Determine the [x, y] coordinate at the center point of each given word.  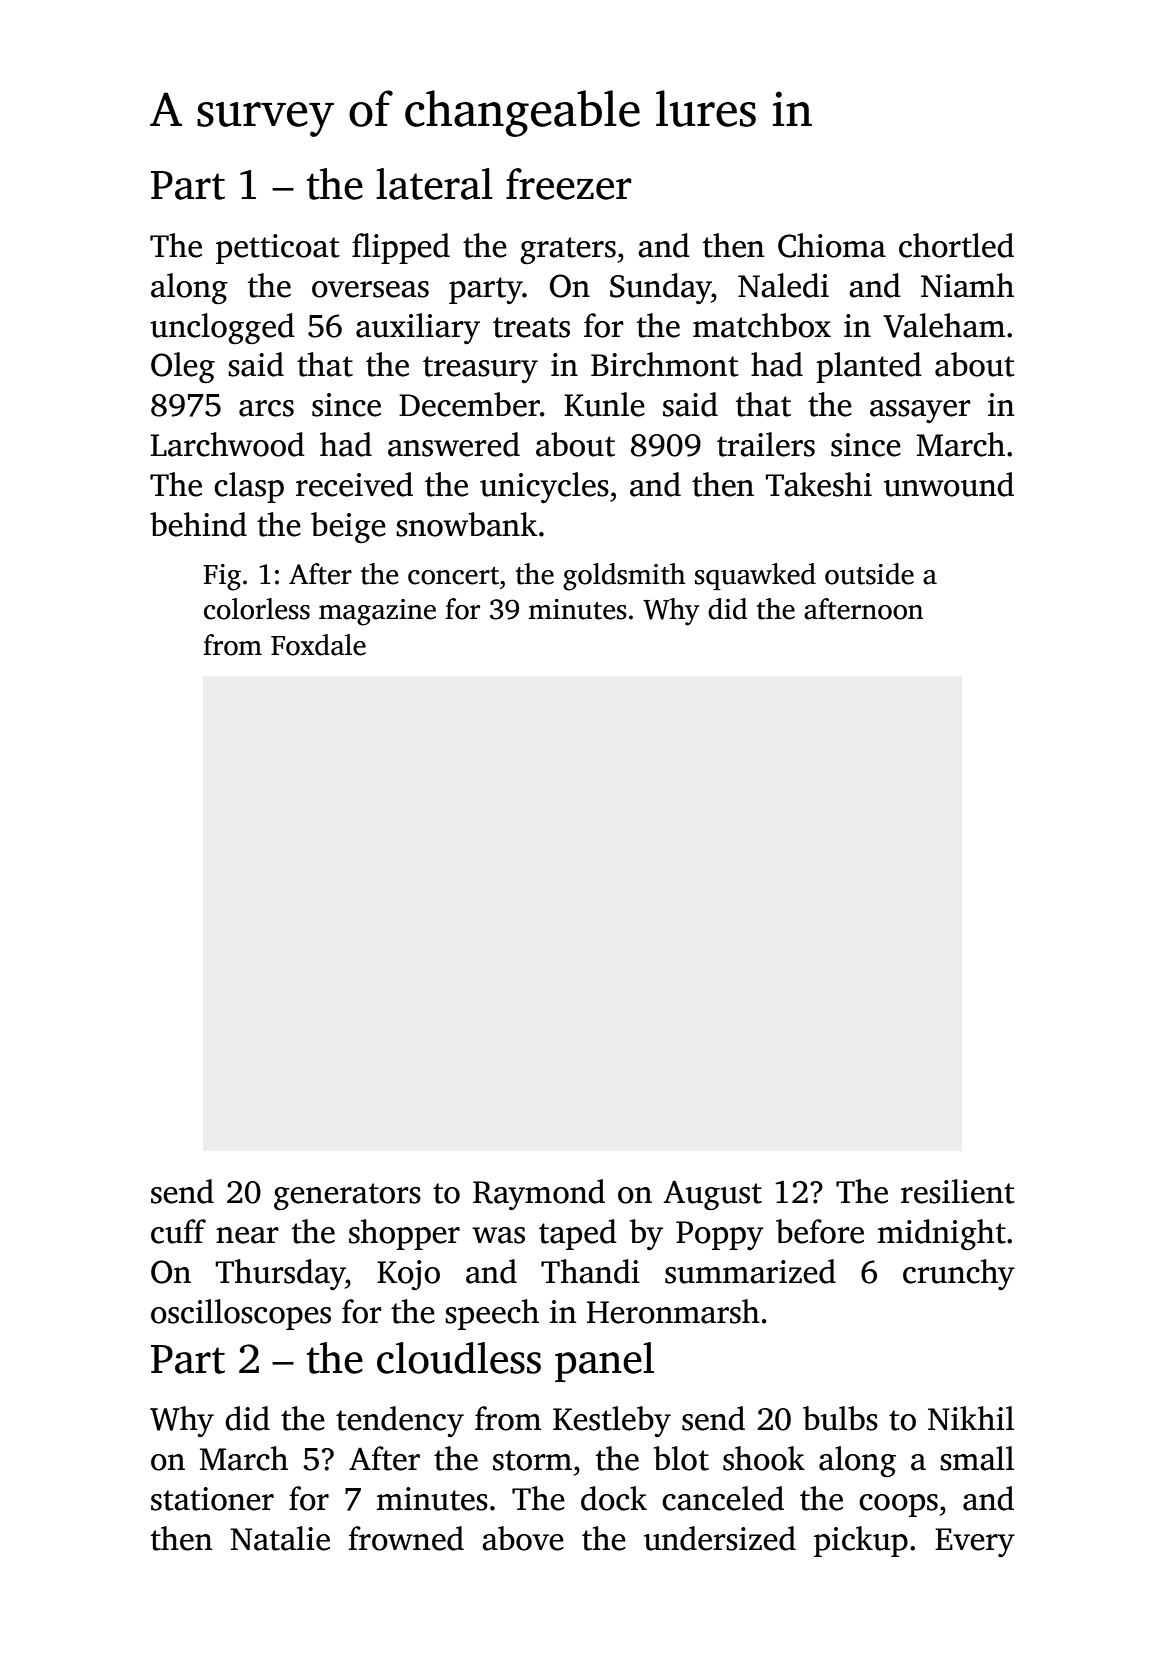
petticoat [278, 249]
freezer [568, 184]
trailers [766, 444]
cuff [178, 1231]
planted [869, 367]
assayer [920, 411]
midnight [942, 1234]
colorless [257, 609]
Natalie [280, 1538]
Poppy [720, 1235]
